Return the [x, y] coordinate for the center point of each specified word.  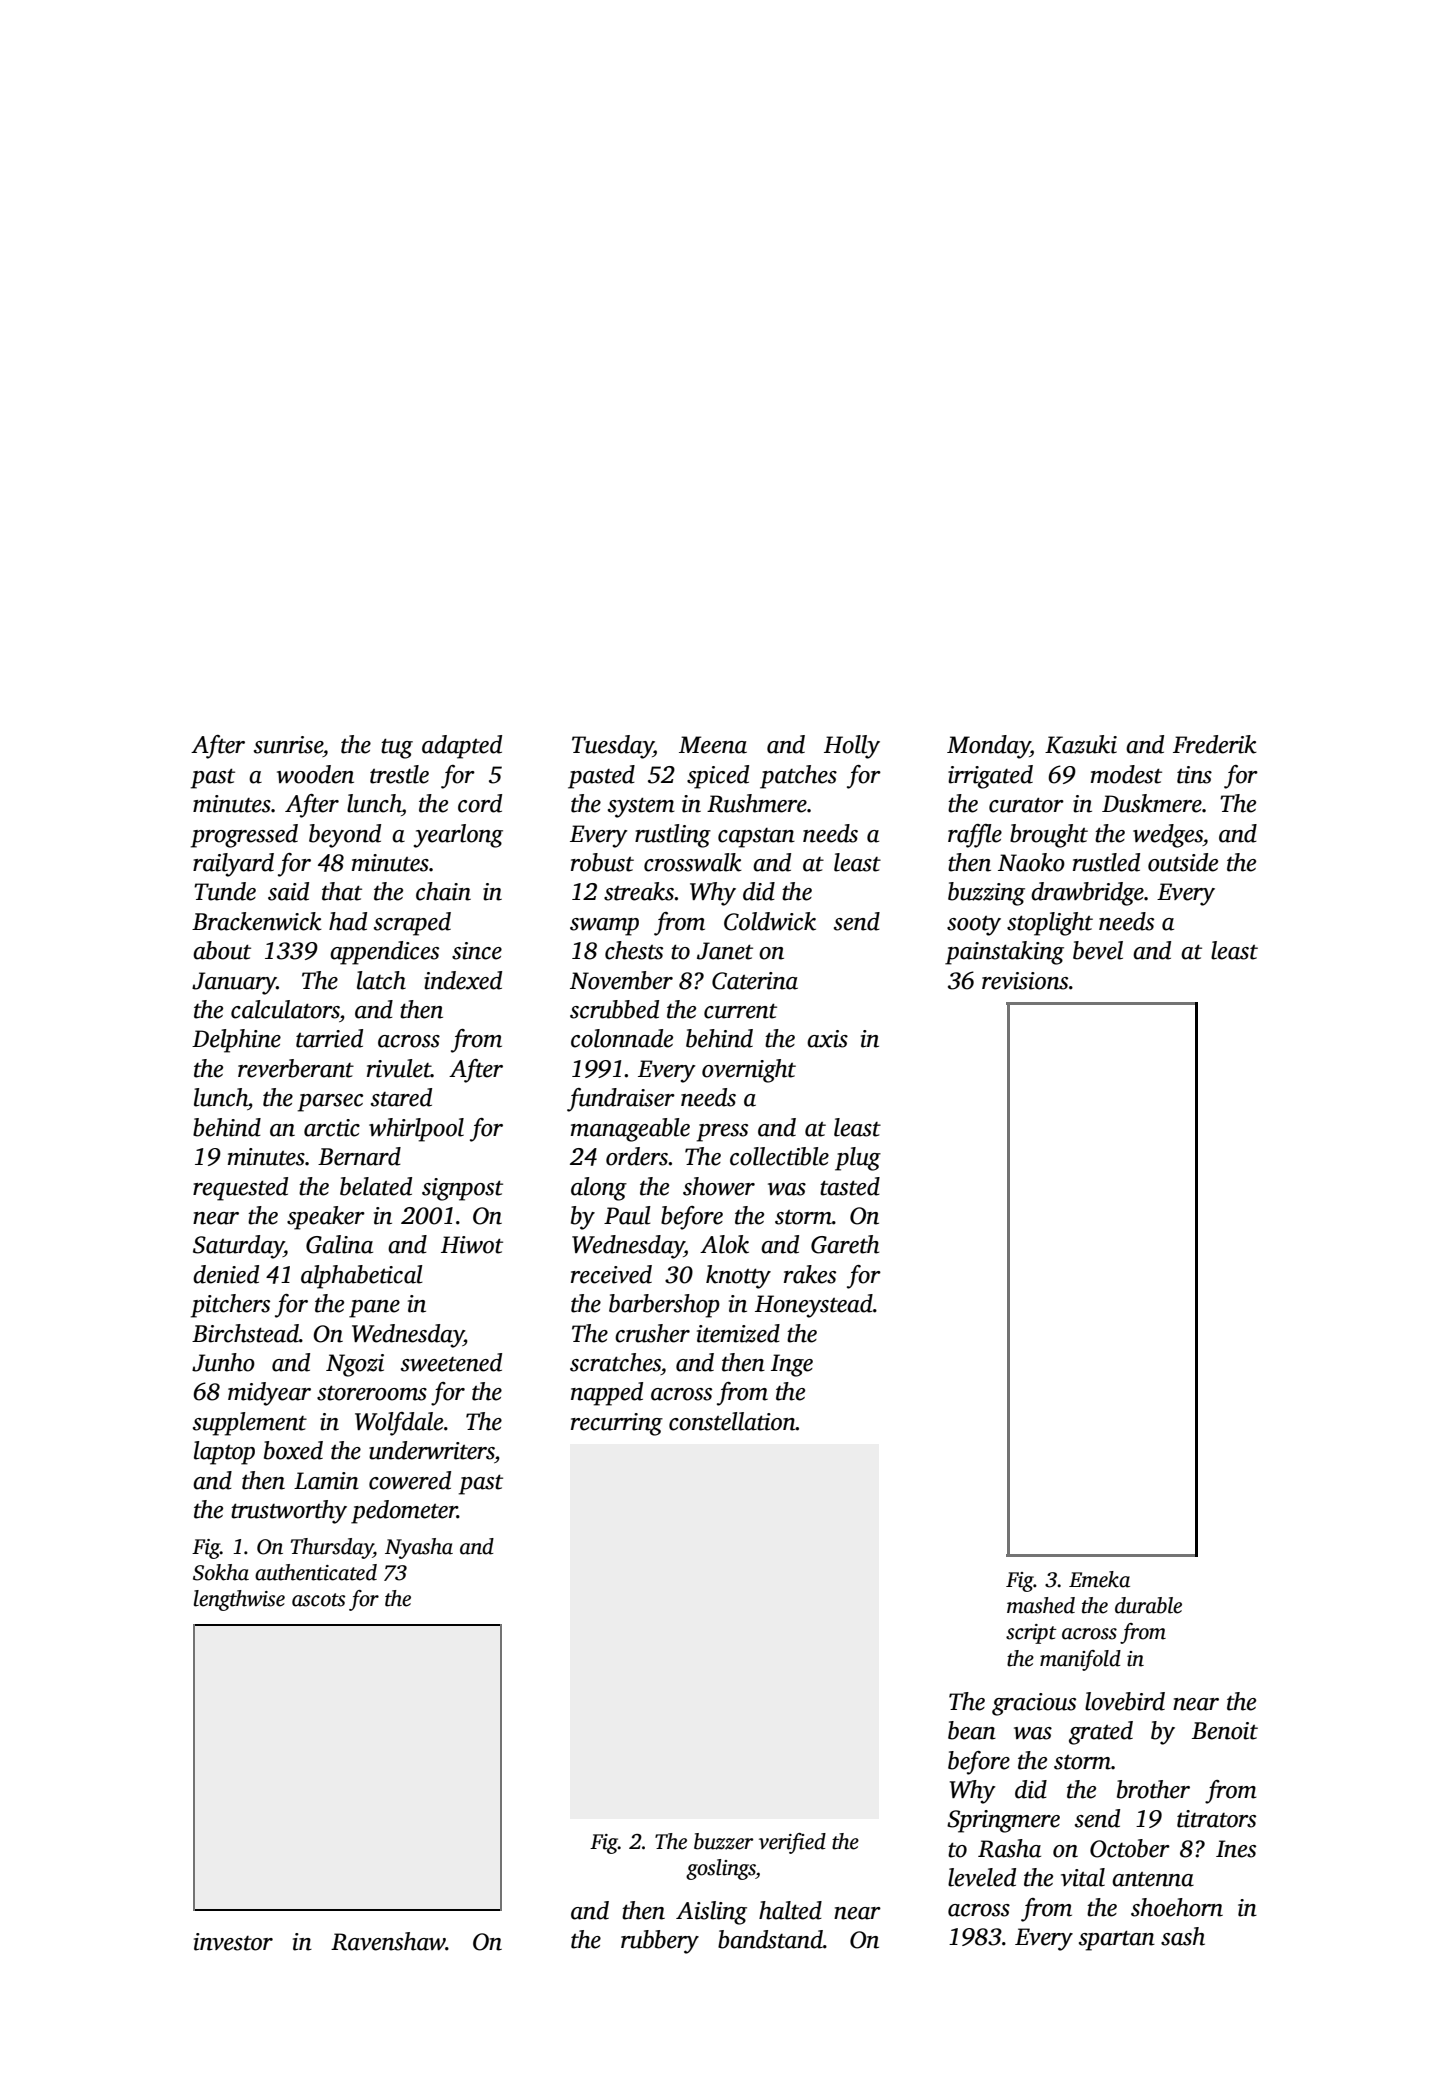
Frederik [1215, 744]
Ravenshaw [388, 1941]
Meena [713, 745]
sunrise [288, 745]
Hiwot [472, 1245]
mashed [1041, 1605]
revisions [1025, 981]
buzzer [724, 1841]
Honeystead [814, 1306]
